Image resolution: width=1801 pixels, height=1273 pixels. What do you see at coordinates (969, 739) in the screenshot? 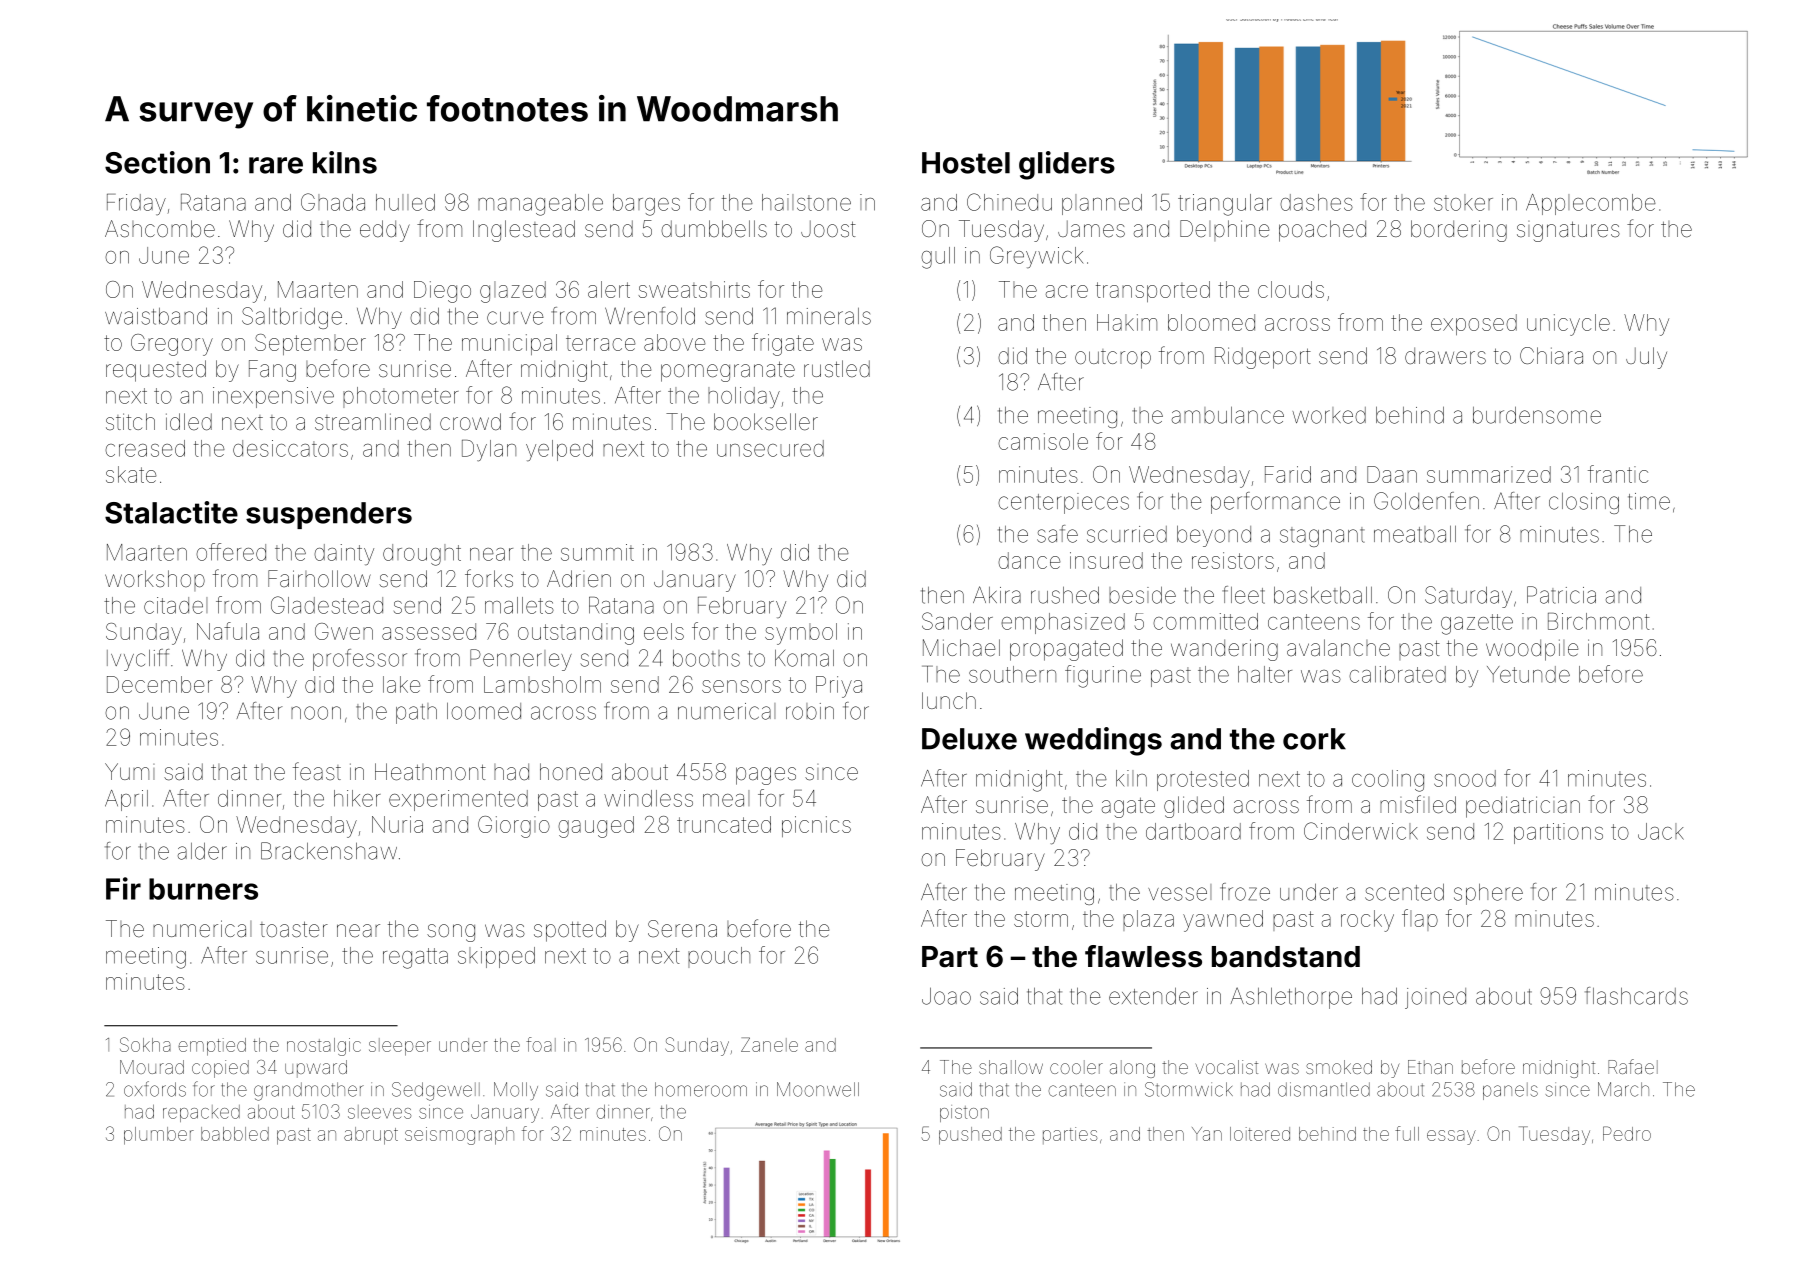
I see `Deluxe` at bounding box center [969, 739].
